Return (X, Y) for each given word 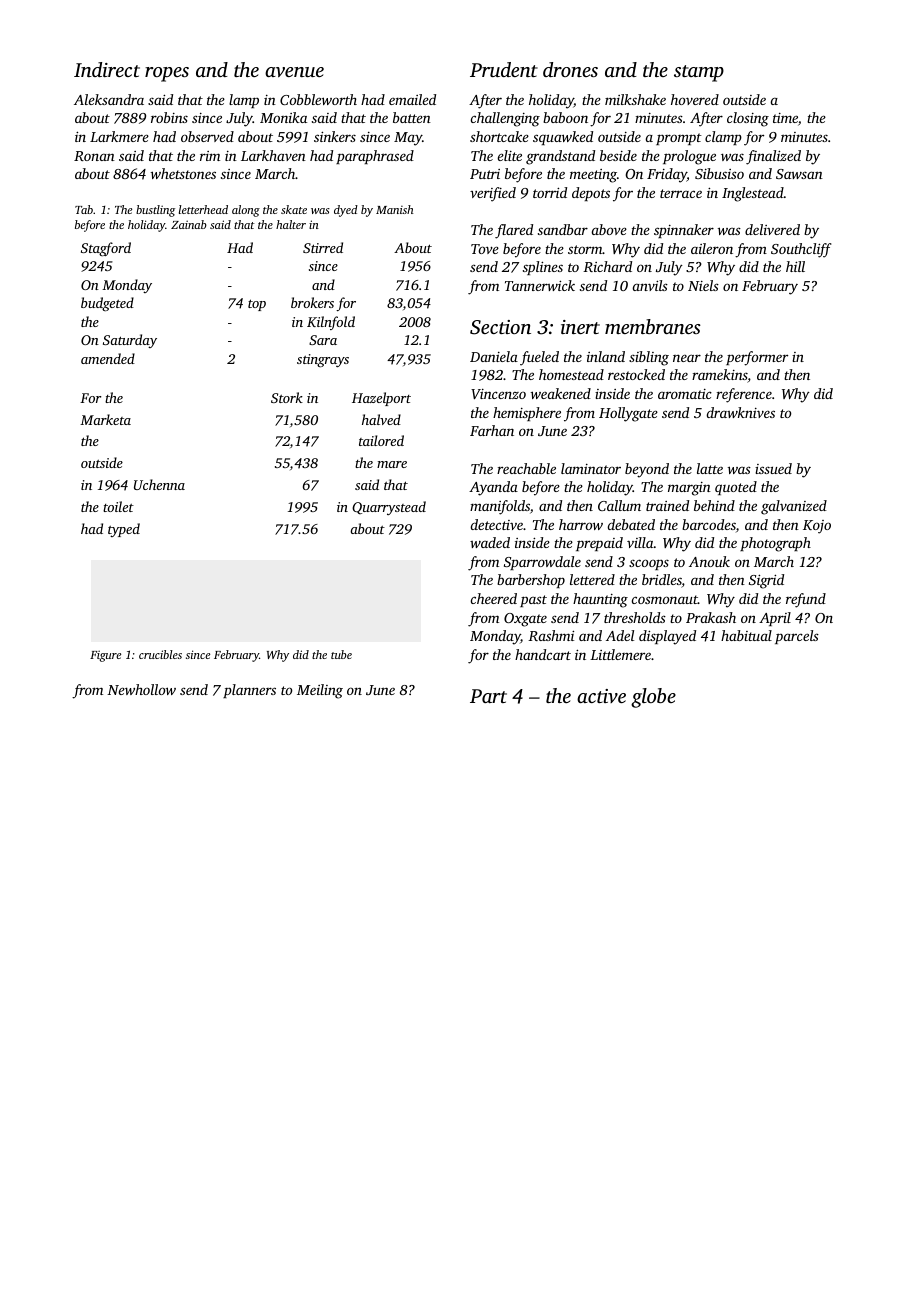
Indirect (107, 69)
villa (640, 542)
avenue (294, 72)
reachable (526, 468)
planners (249, 691)
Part (488, 696)
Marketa (105, 419)
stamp (699, 73)
